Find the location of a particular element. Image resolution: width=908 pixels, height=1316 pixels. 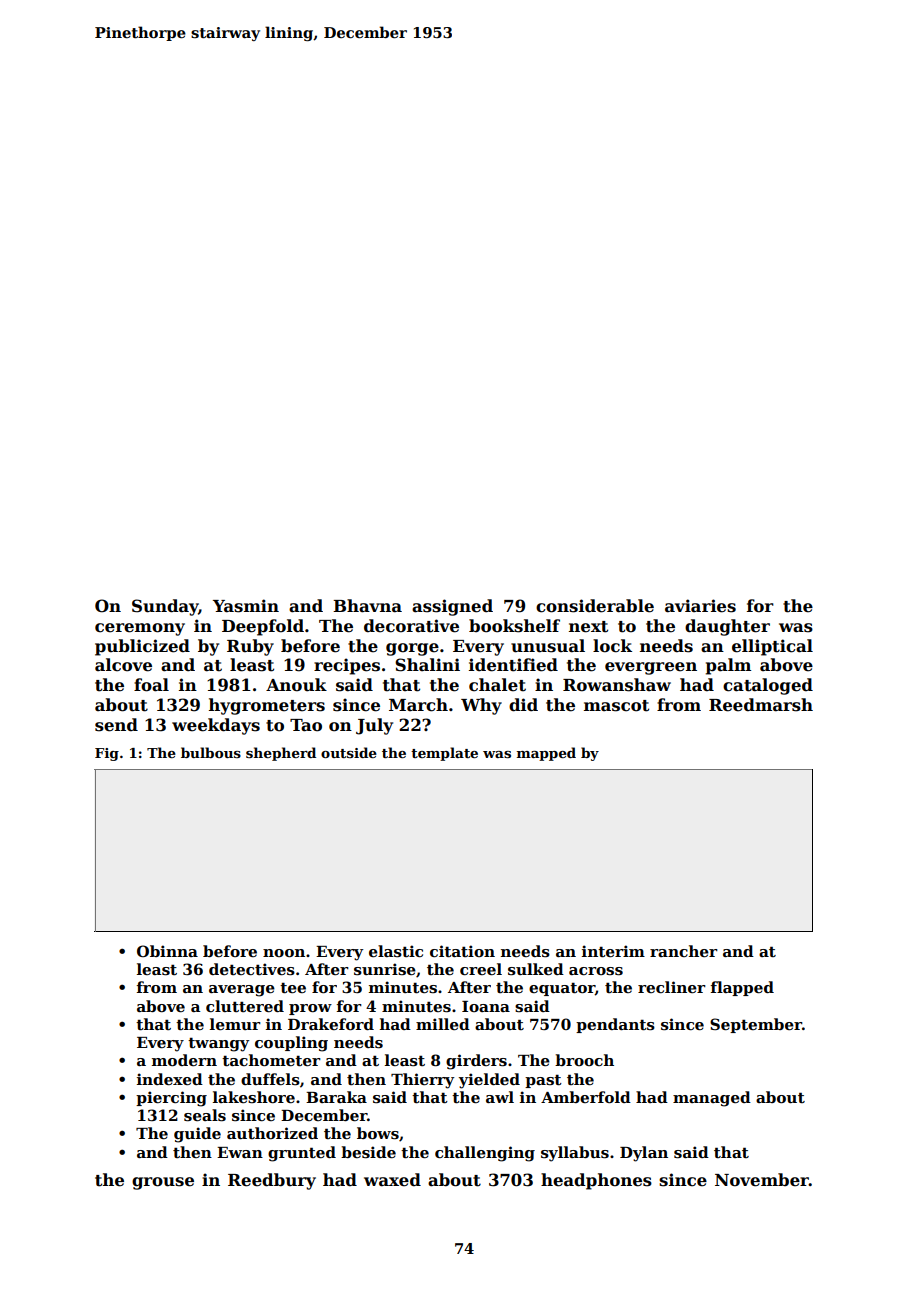

tee is located at coordinates (293, 988).
